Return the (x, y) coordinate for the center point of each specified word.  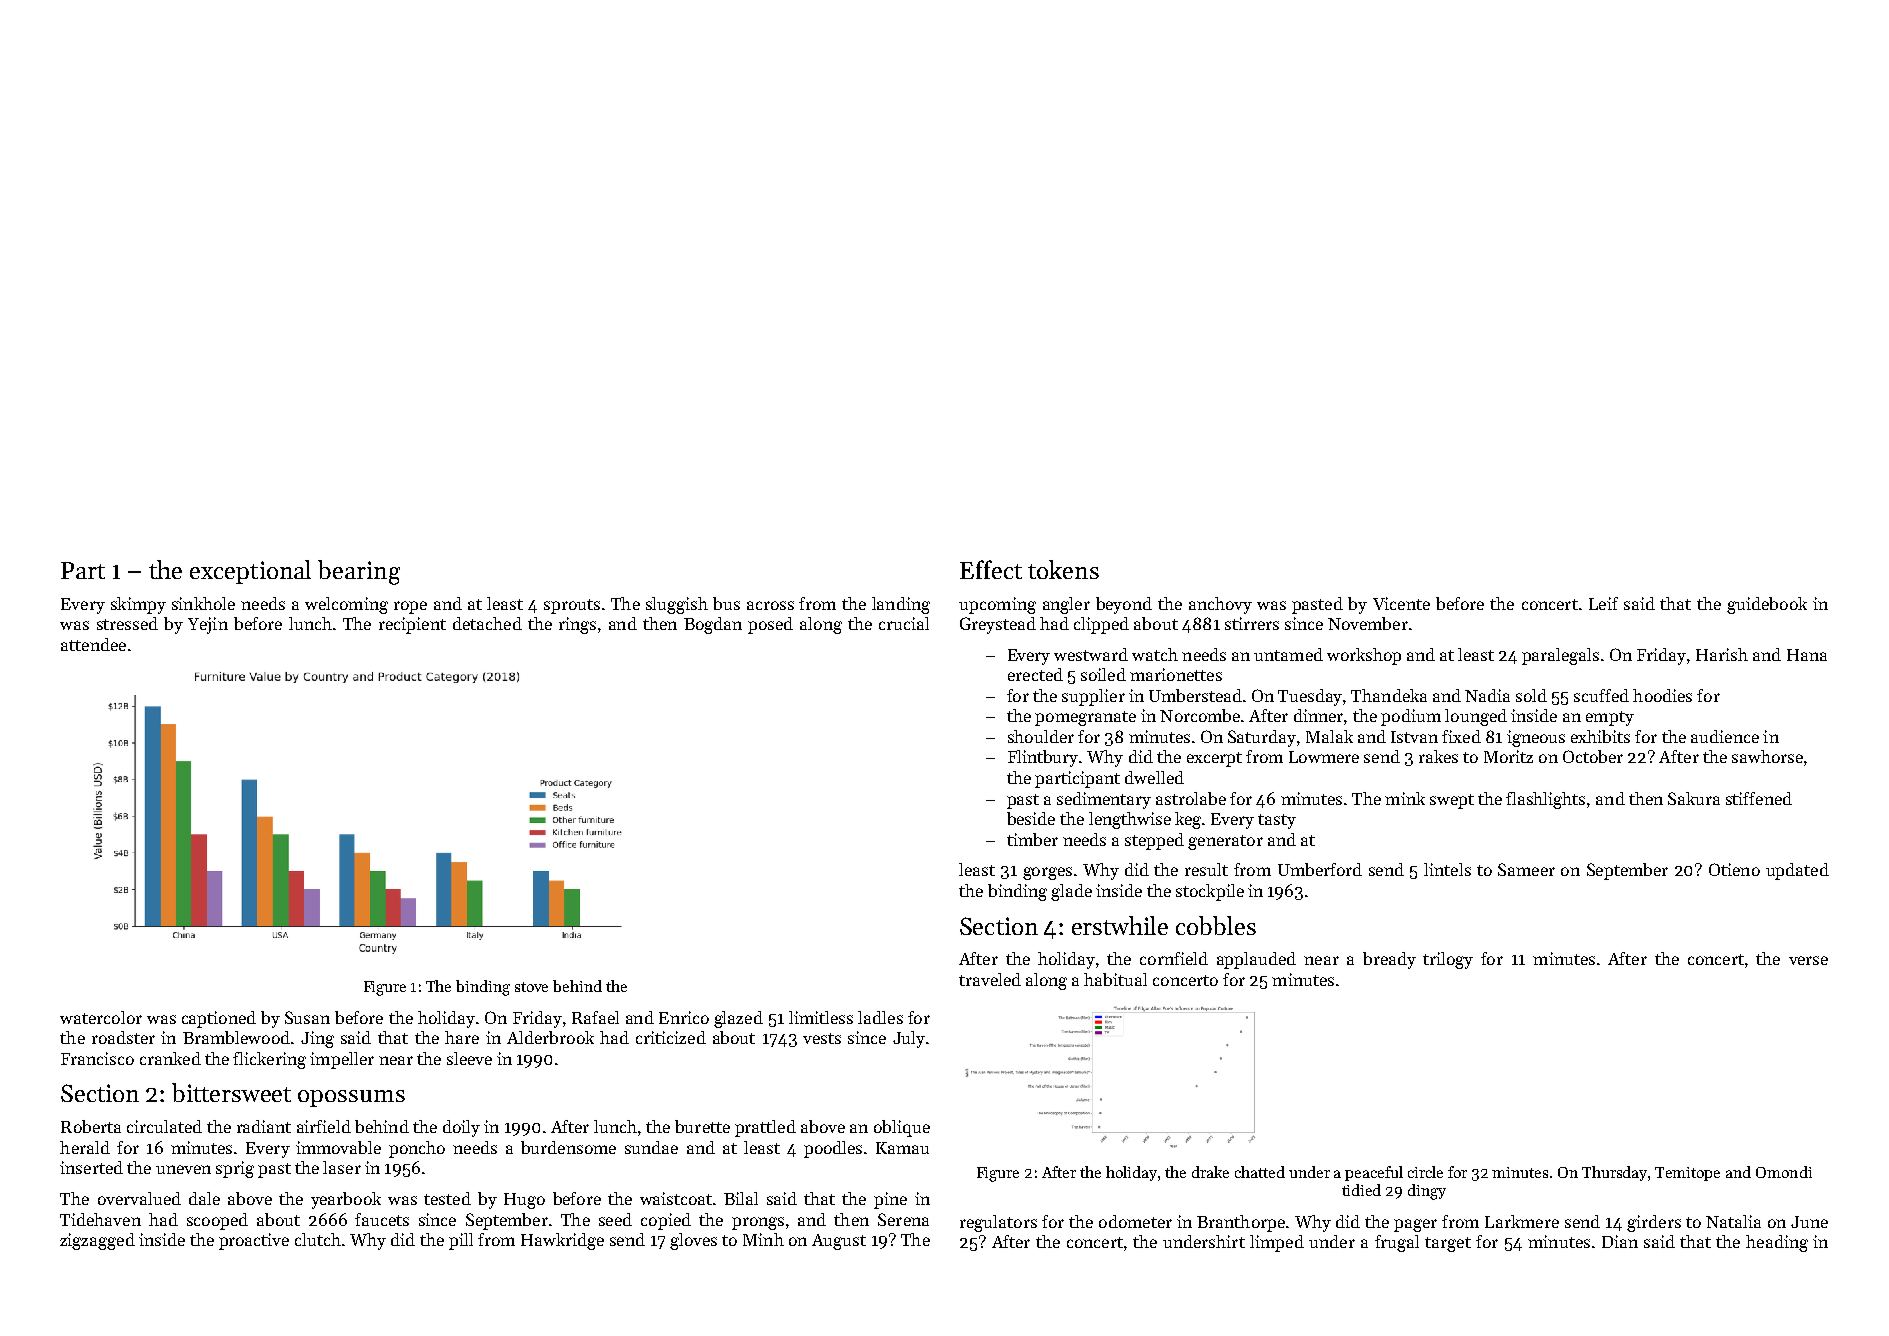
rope (410, 607)
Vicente (1401, 603)
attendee (93, 644)
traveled (990, 979)
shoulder (1041, 736)
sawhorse (1767, 756)
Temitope (1687, 1174)
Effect (991, 569)
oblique (902, 1128)
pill (461, 1241)
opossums (351, 1098)
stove (531, 987)
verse (1808, 960)
